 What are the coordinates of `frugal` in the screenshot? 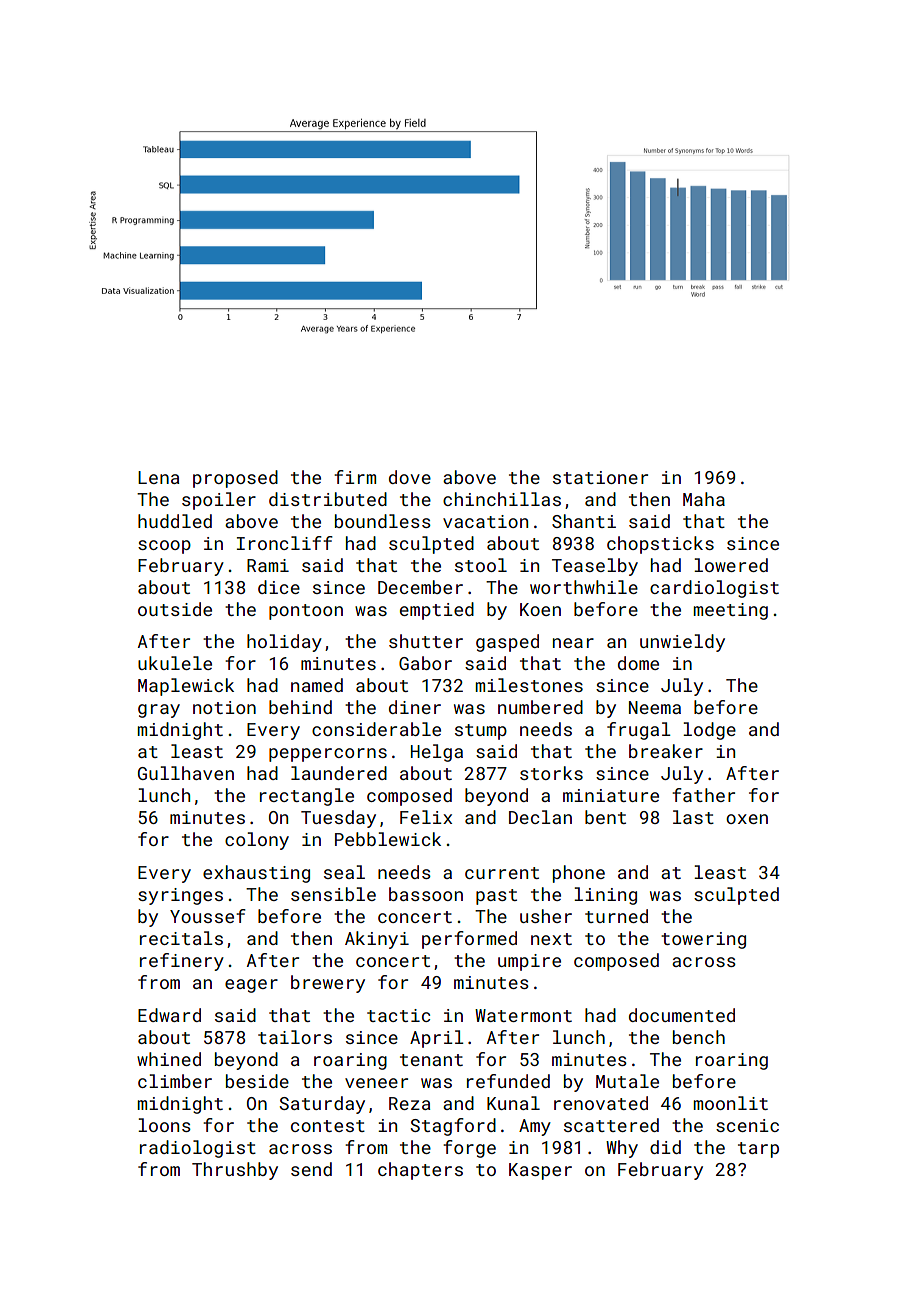 It's located at (639, 731).
